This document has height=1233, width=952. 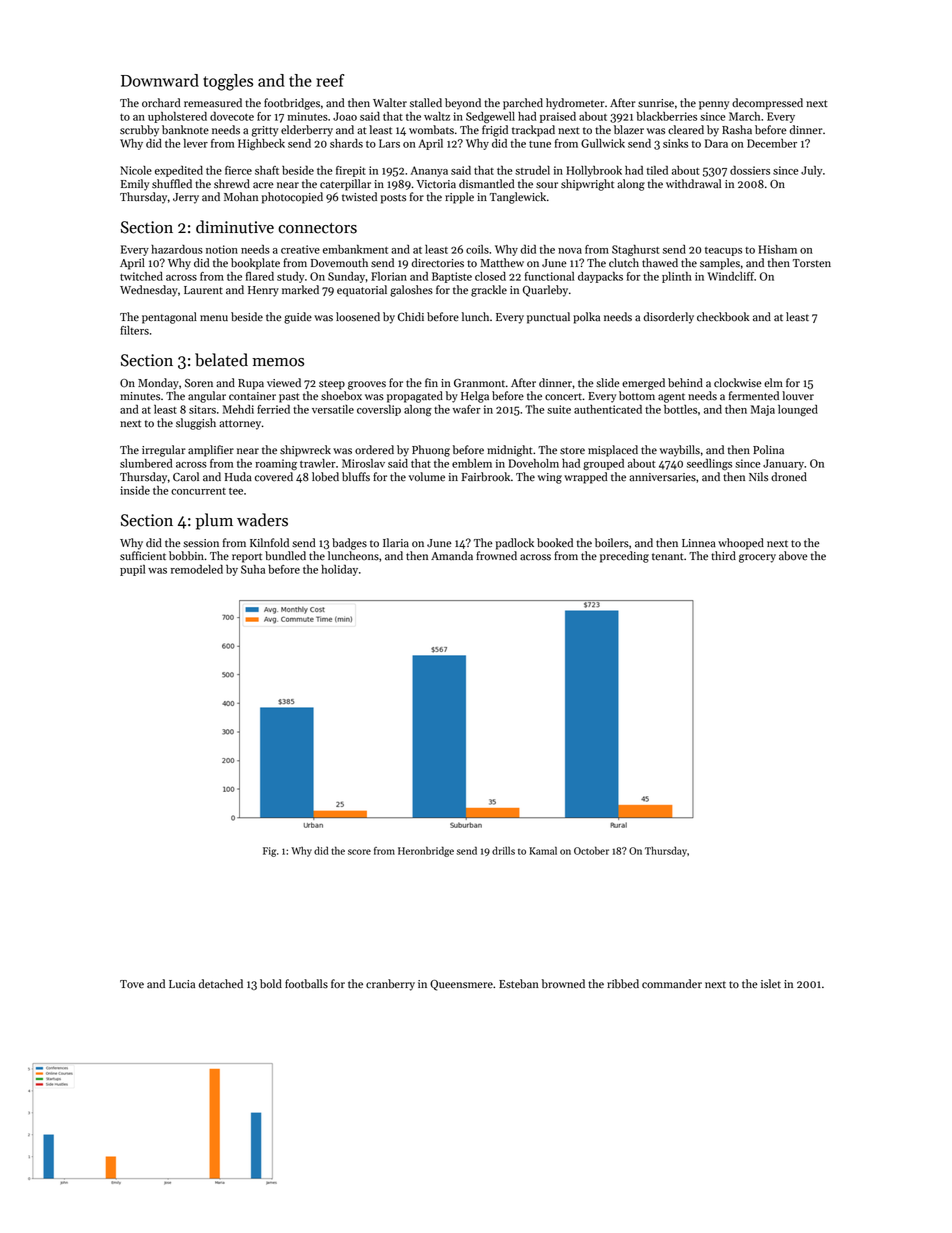 I want to click on emerged, so click(x=643, y=384).
